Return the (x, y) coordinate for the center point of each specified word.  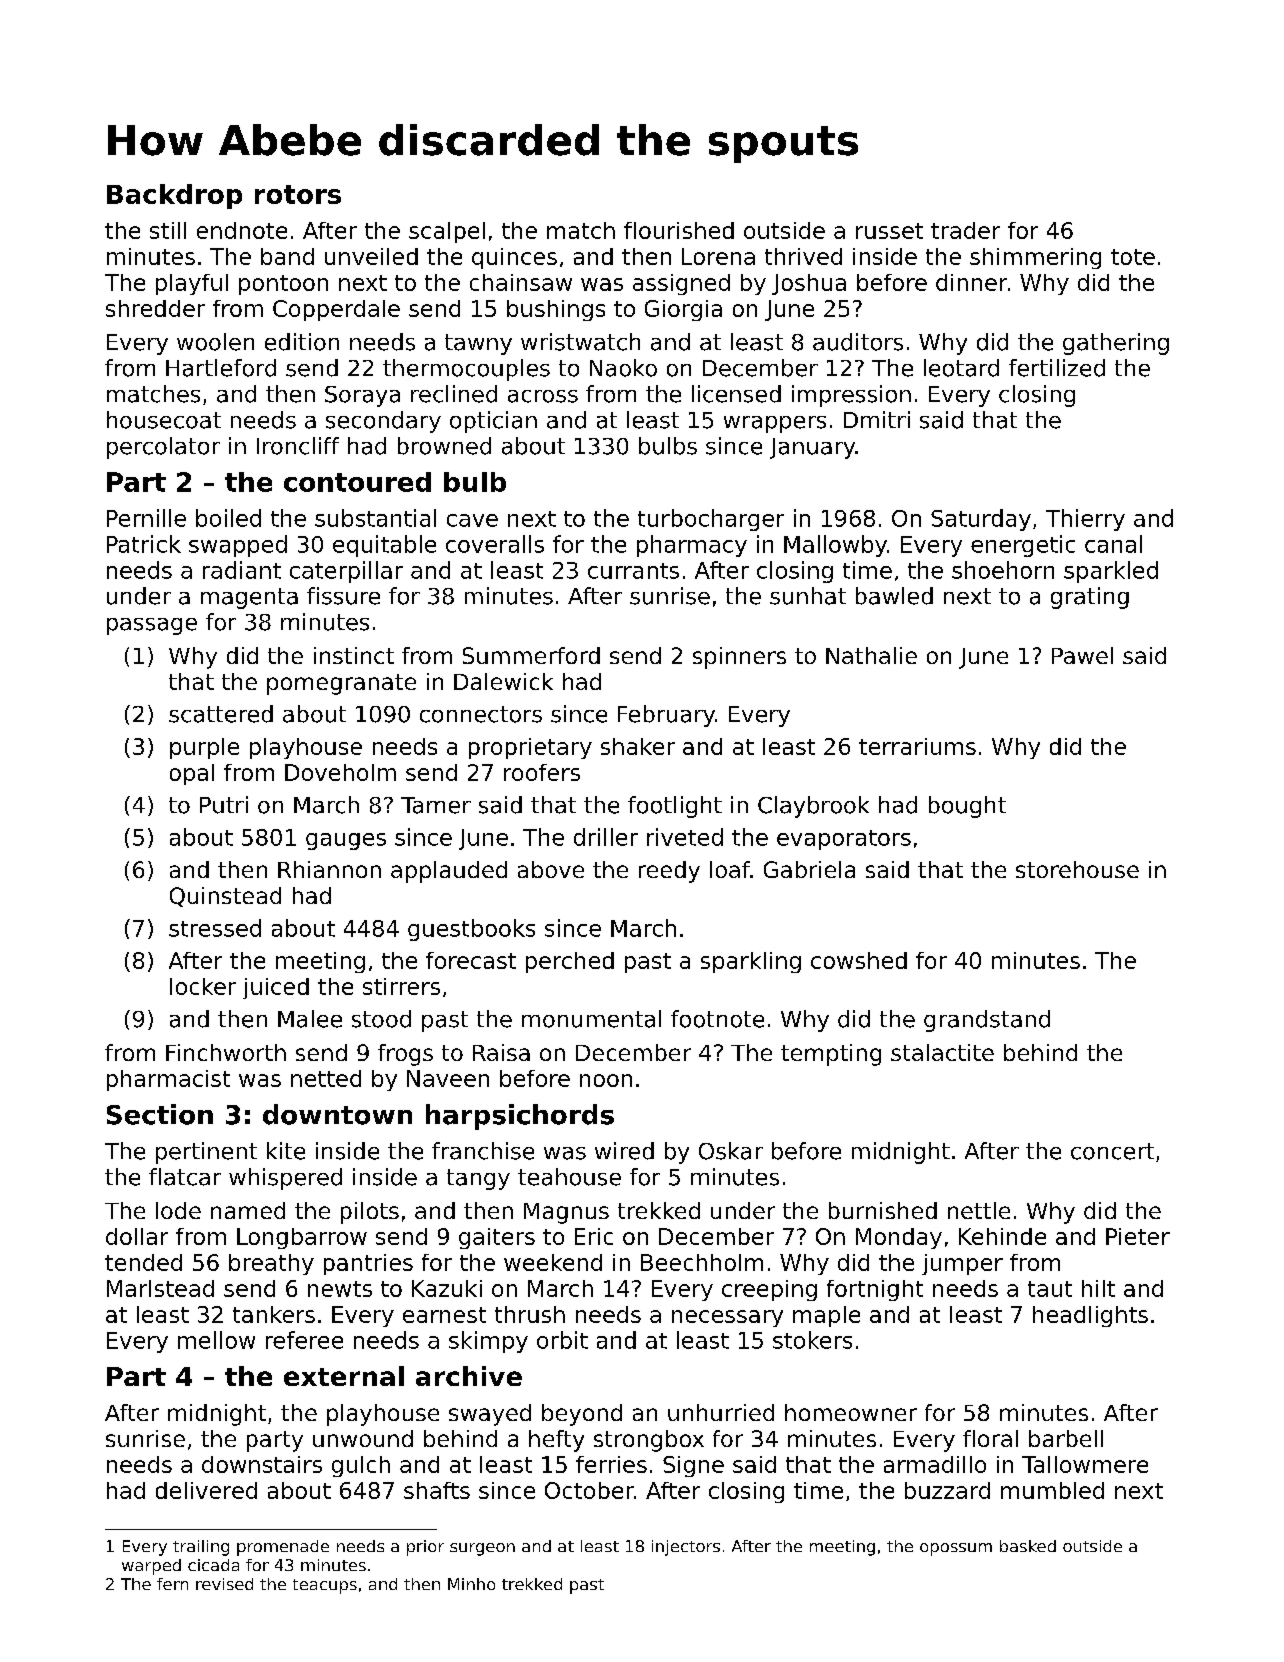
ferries (611, 1464)
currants (633, 571)
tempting (831, 1055)
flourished (679, 230)
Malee (310, 1019)
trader (965, 230)
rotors (298, 194)
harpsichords (520, 1117)
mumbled (1052, 1490)
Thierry (1085, 520)
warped (151, 1567)
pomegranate (341, 684)
